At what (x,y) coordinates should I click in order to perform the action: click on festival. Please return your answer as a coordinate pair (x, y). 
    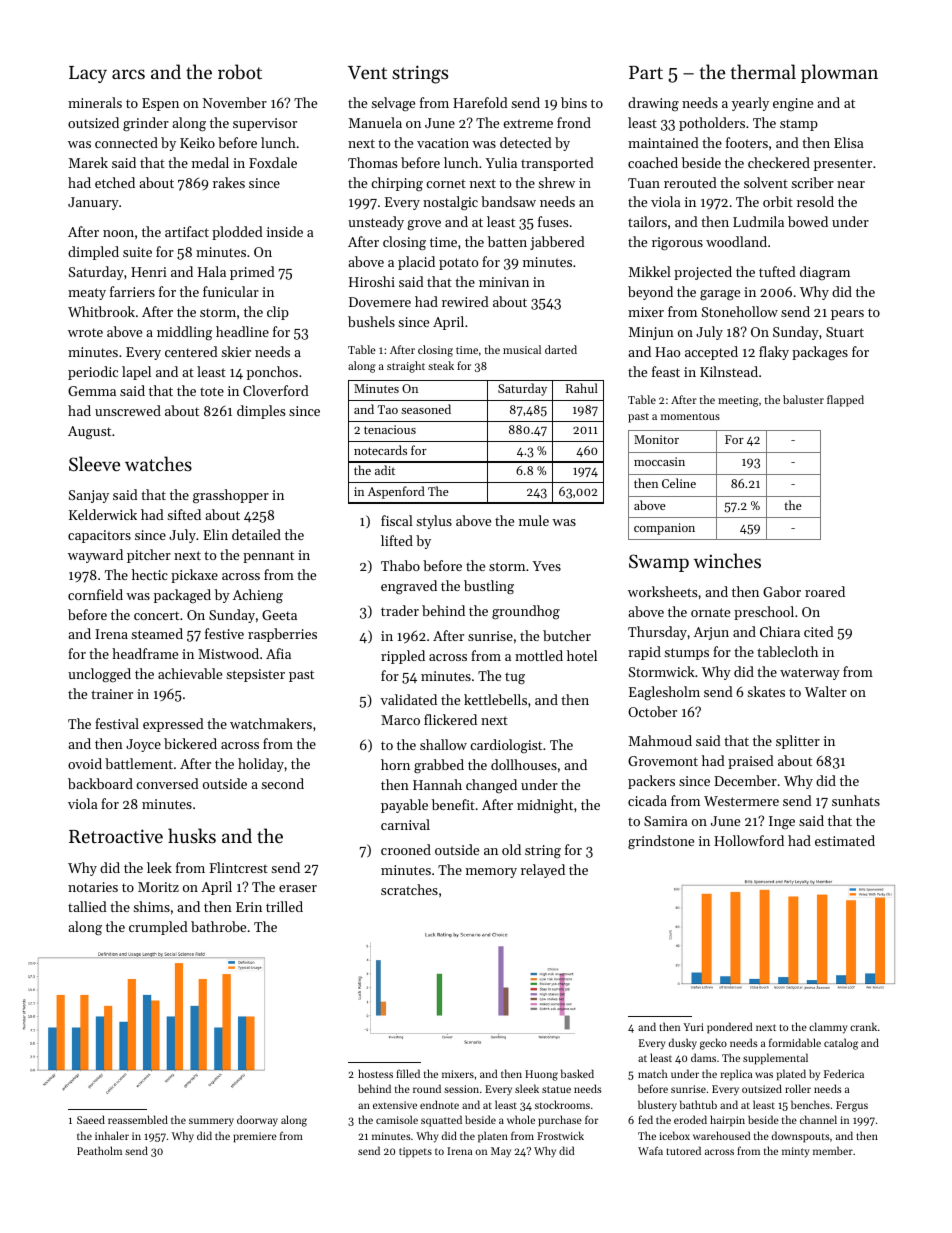
    Looking at the image, I should click on (117, 723).
